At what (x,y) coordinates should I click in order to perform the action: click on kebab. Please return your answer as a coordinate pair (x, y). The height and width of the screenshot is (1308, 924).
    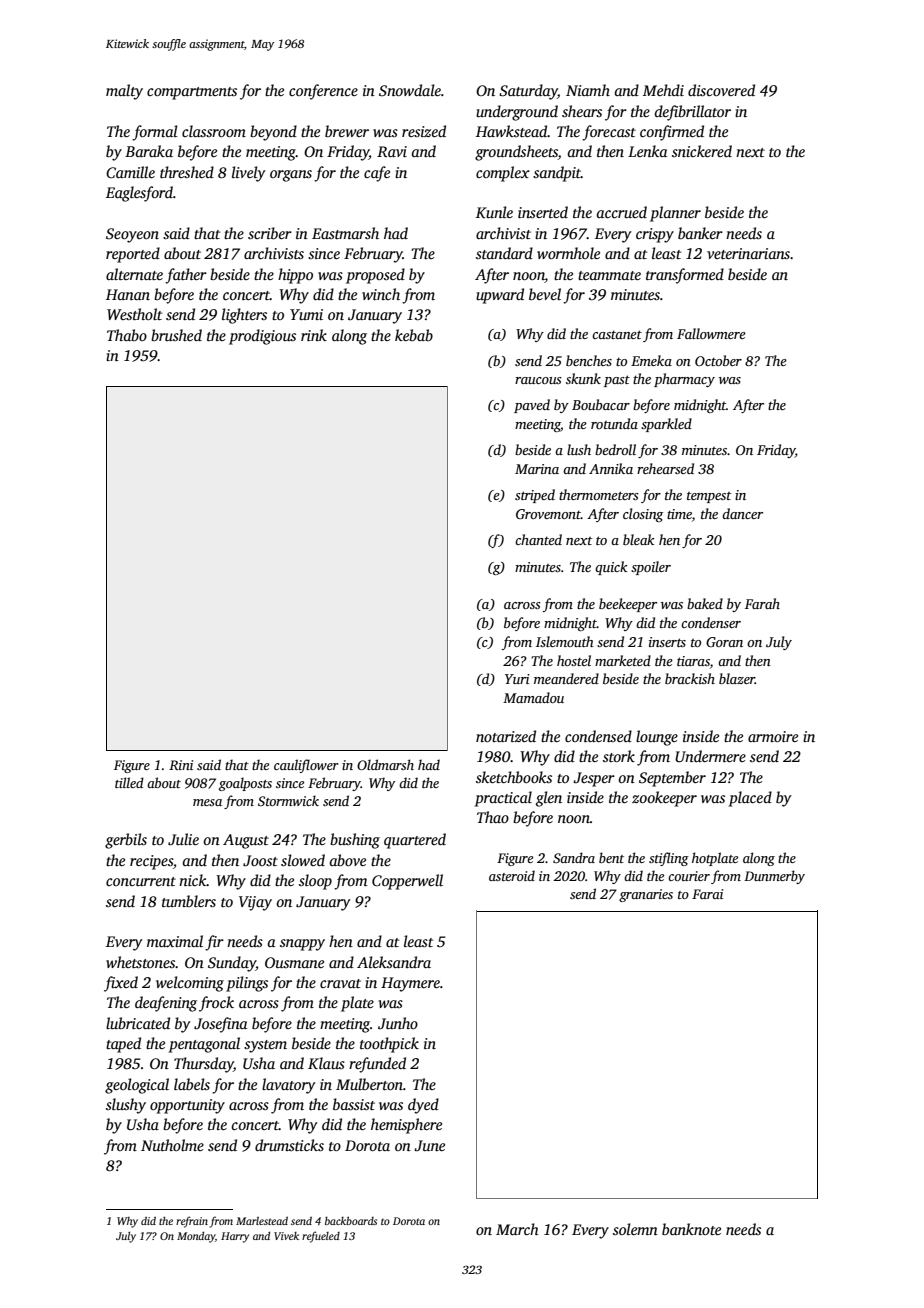
    Looking at the image, I should click on (414, 335).
